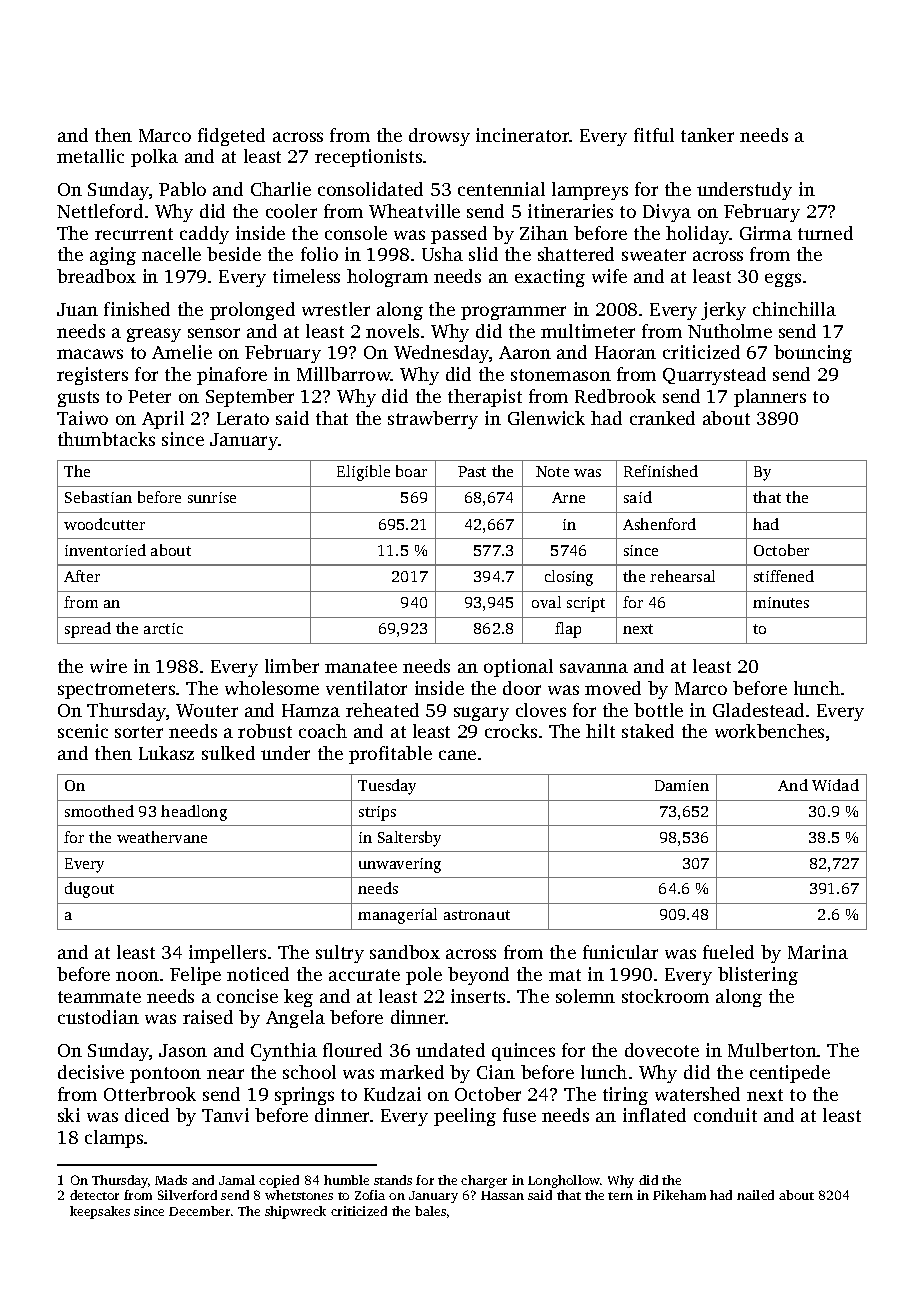 This screenshot has height=1311, width=924. I want to click on planners, so click(770, 398).
